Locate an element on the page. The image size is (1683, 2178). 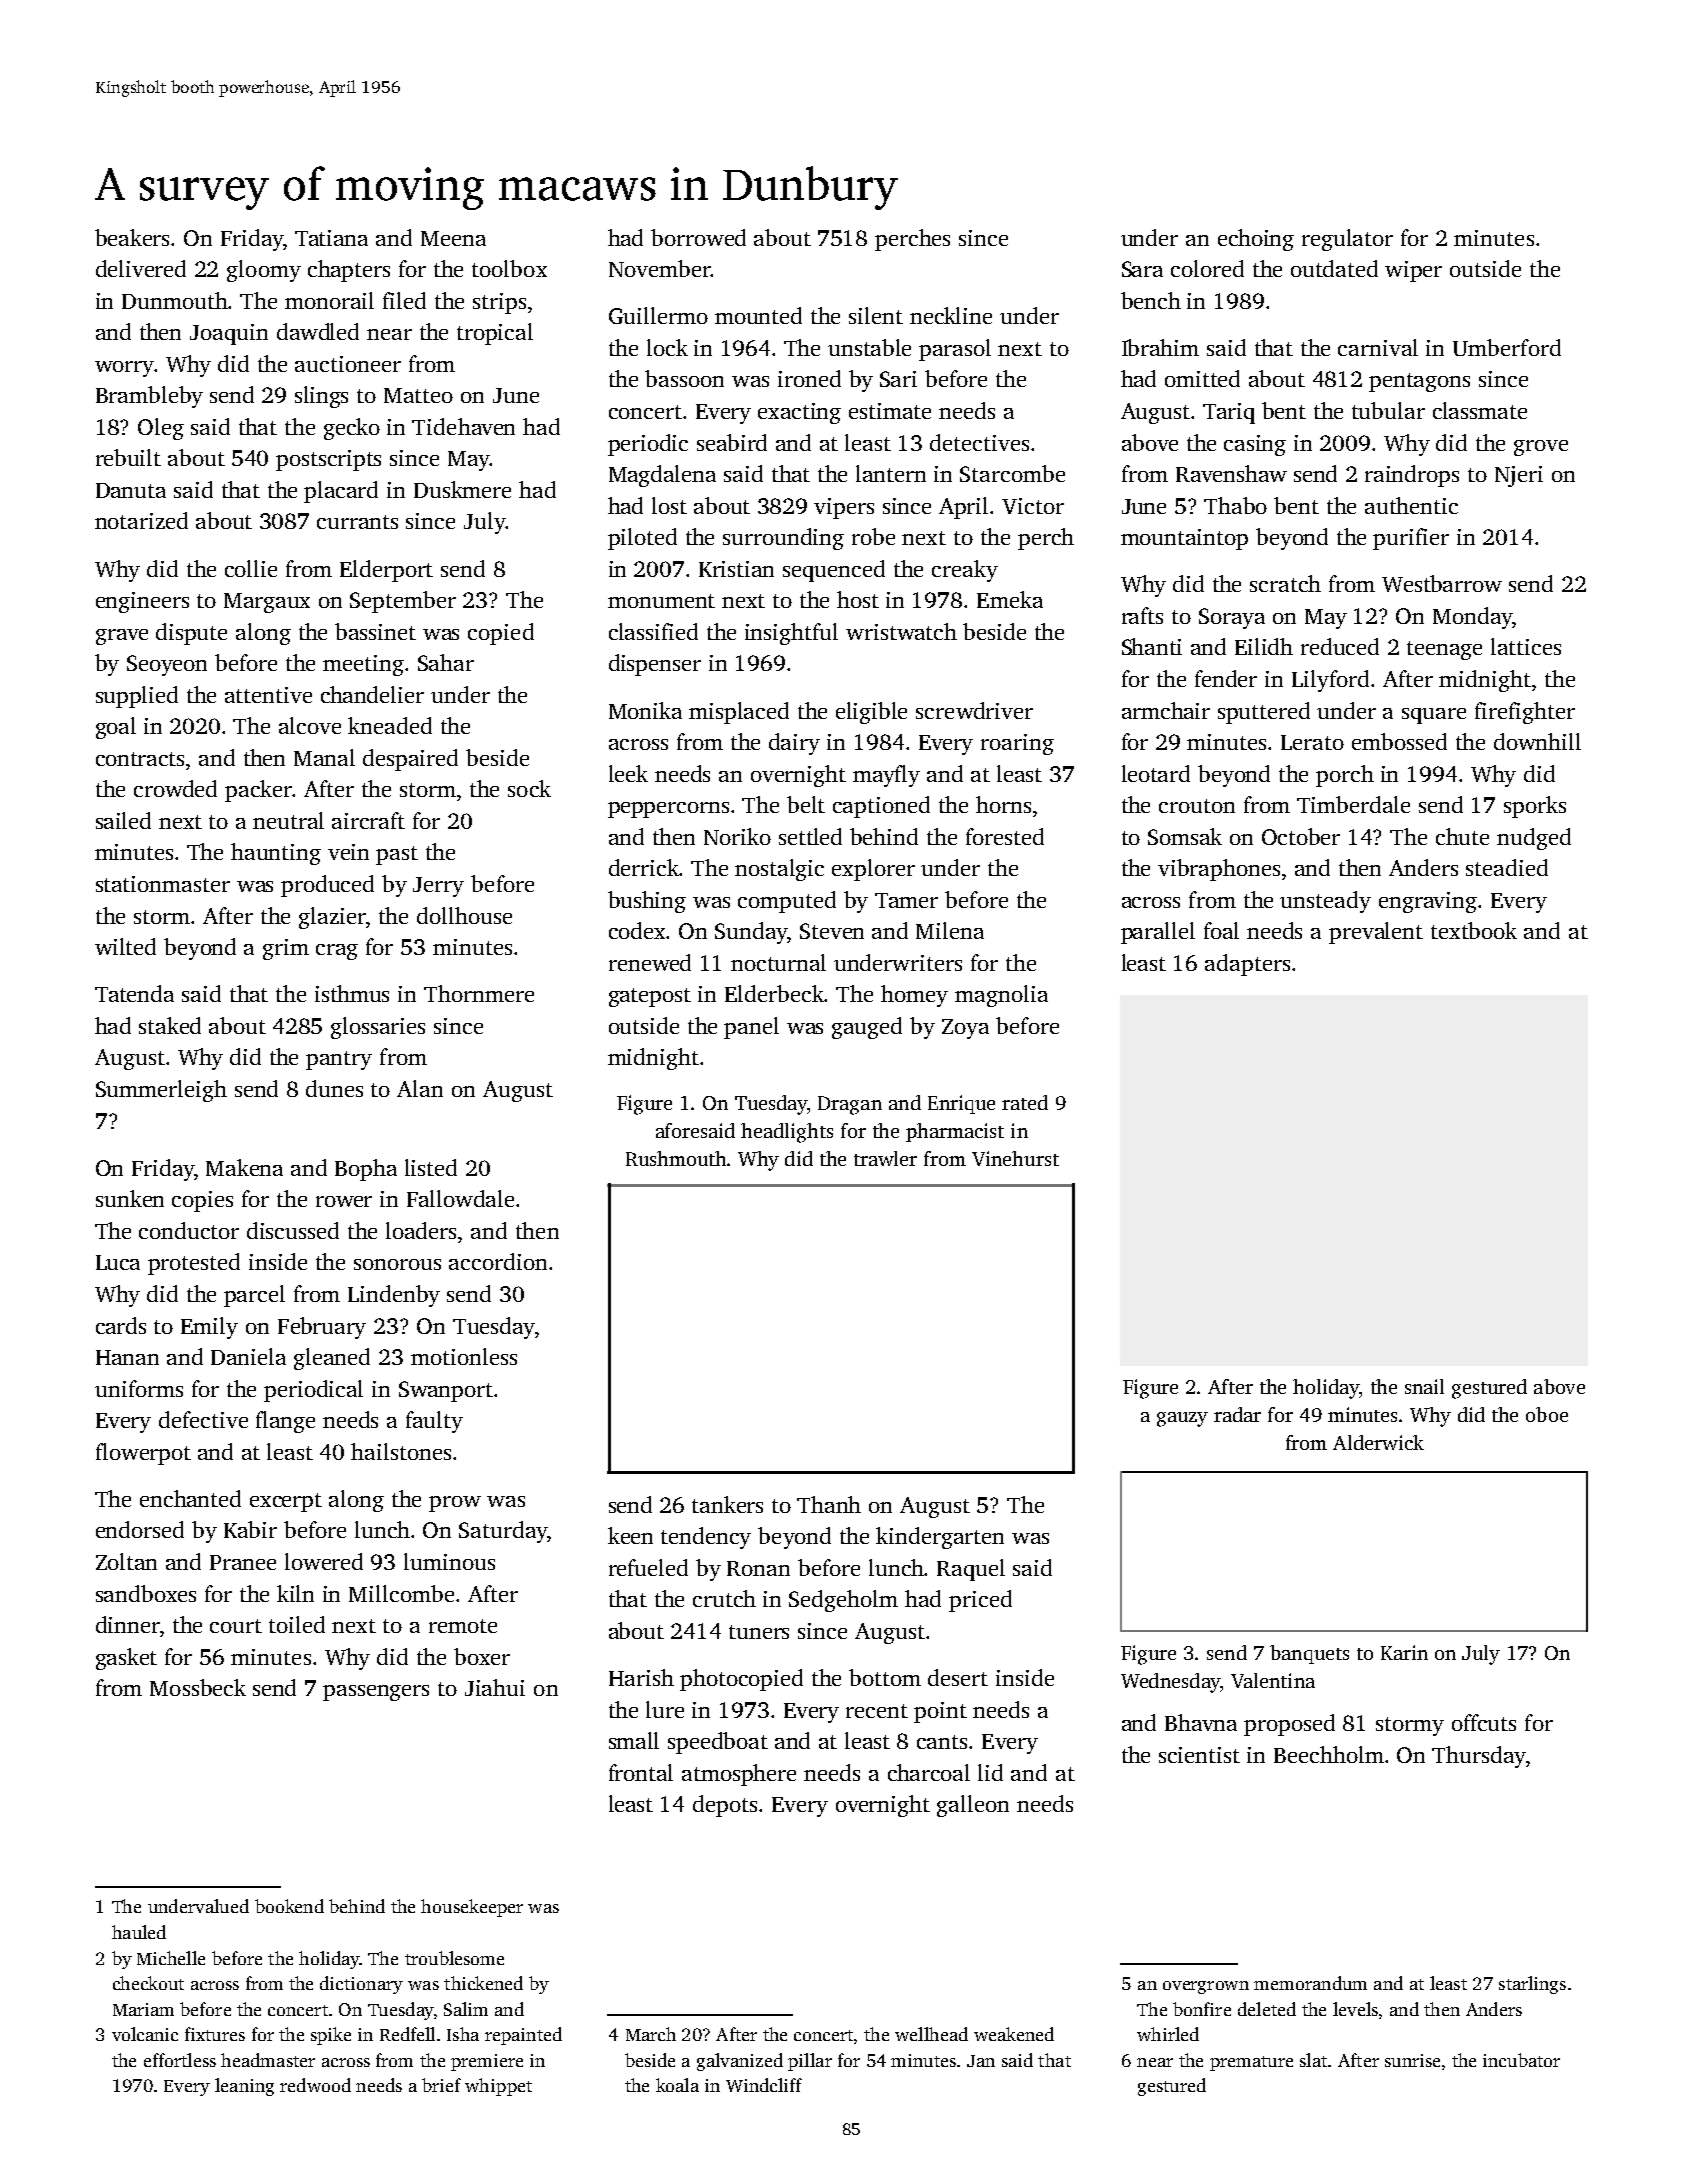
lattices is located at coordinates (1526, 646).
